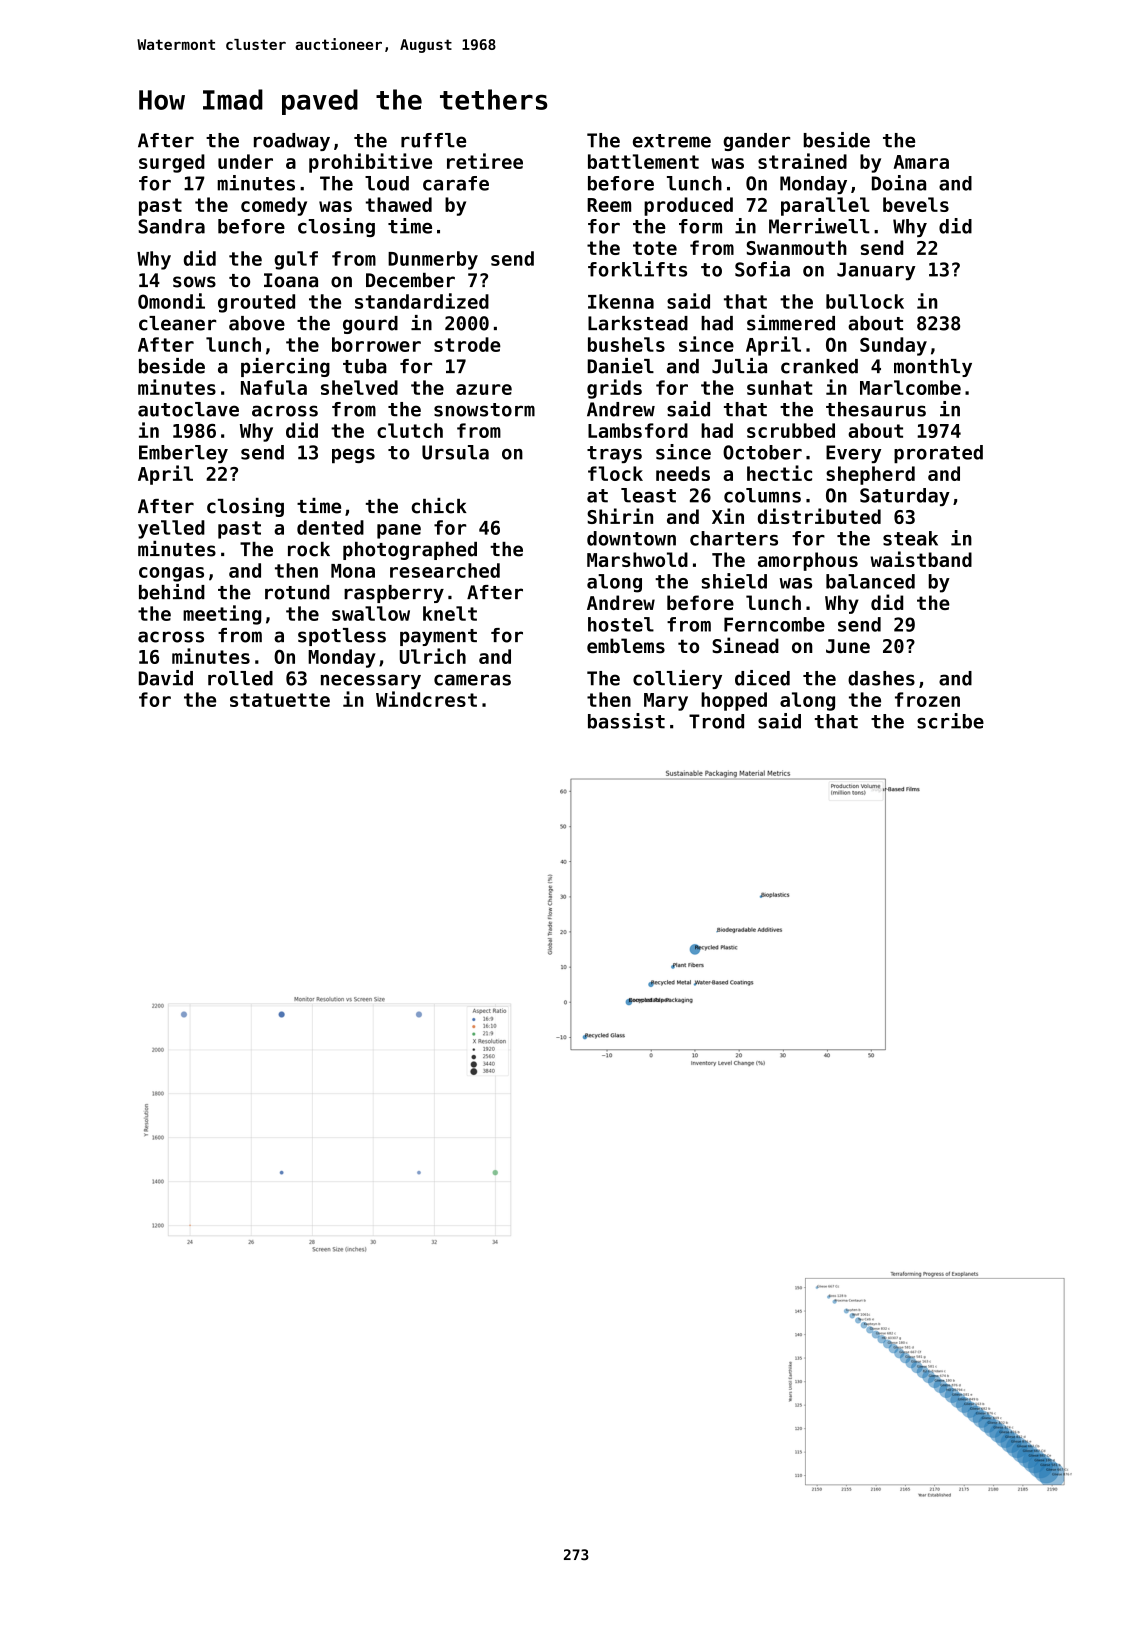  What do you see at coordinates (297, 592) in the screenshot?
I see `rotund` at bounding box center [297, 592].
